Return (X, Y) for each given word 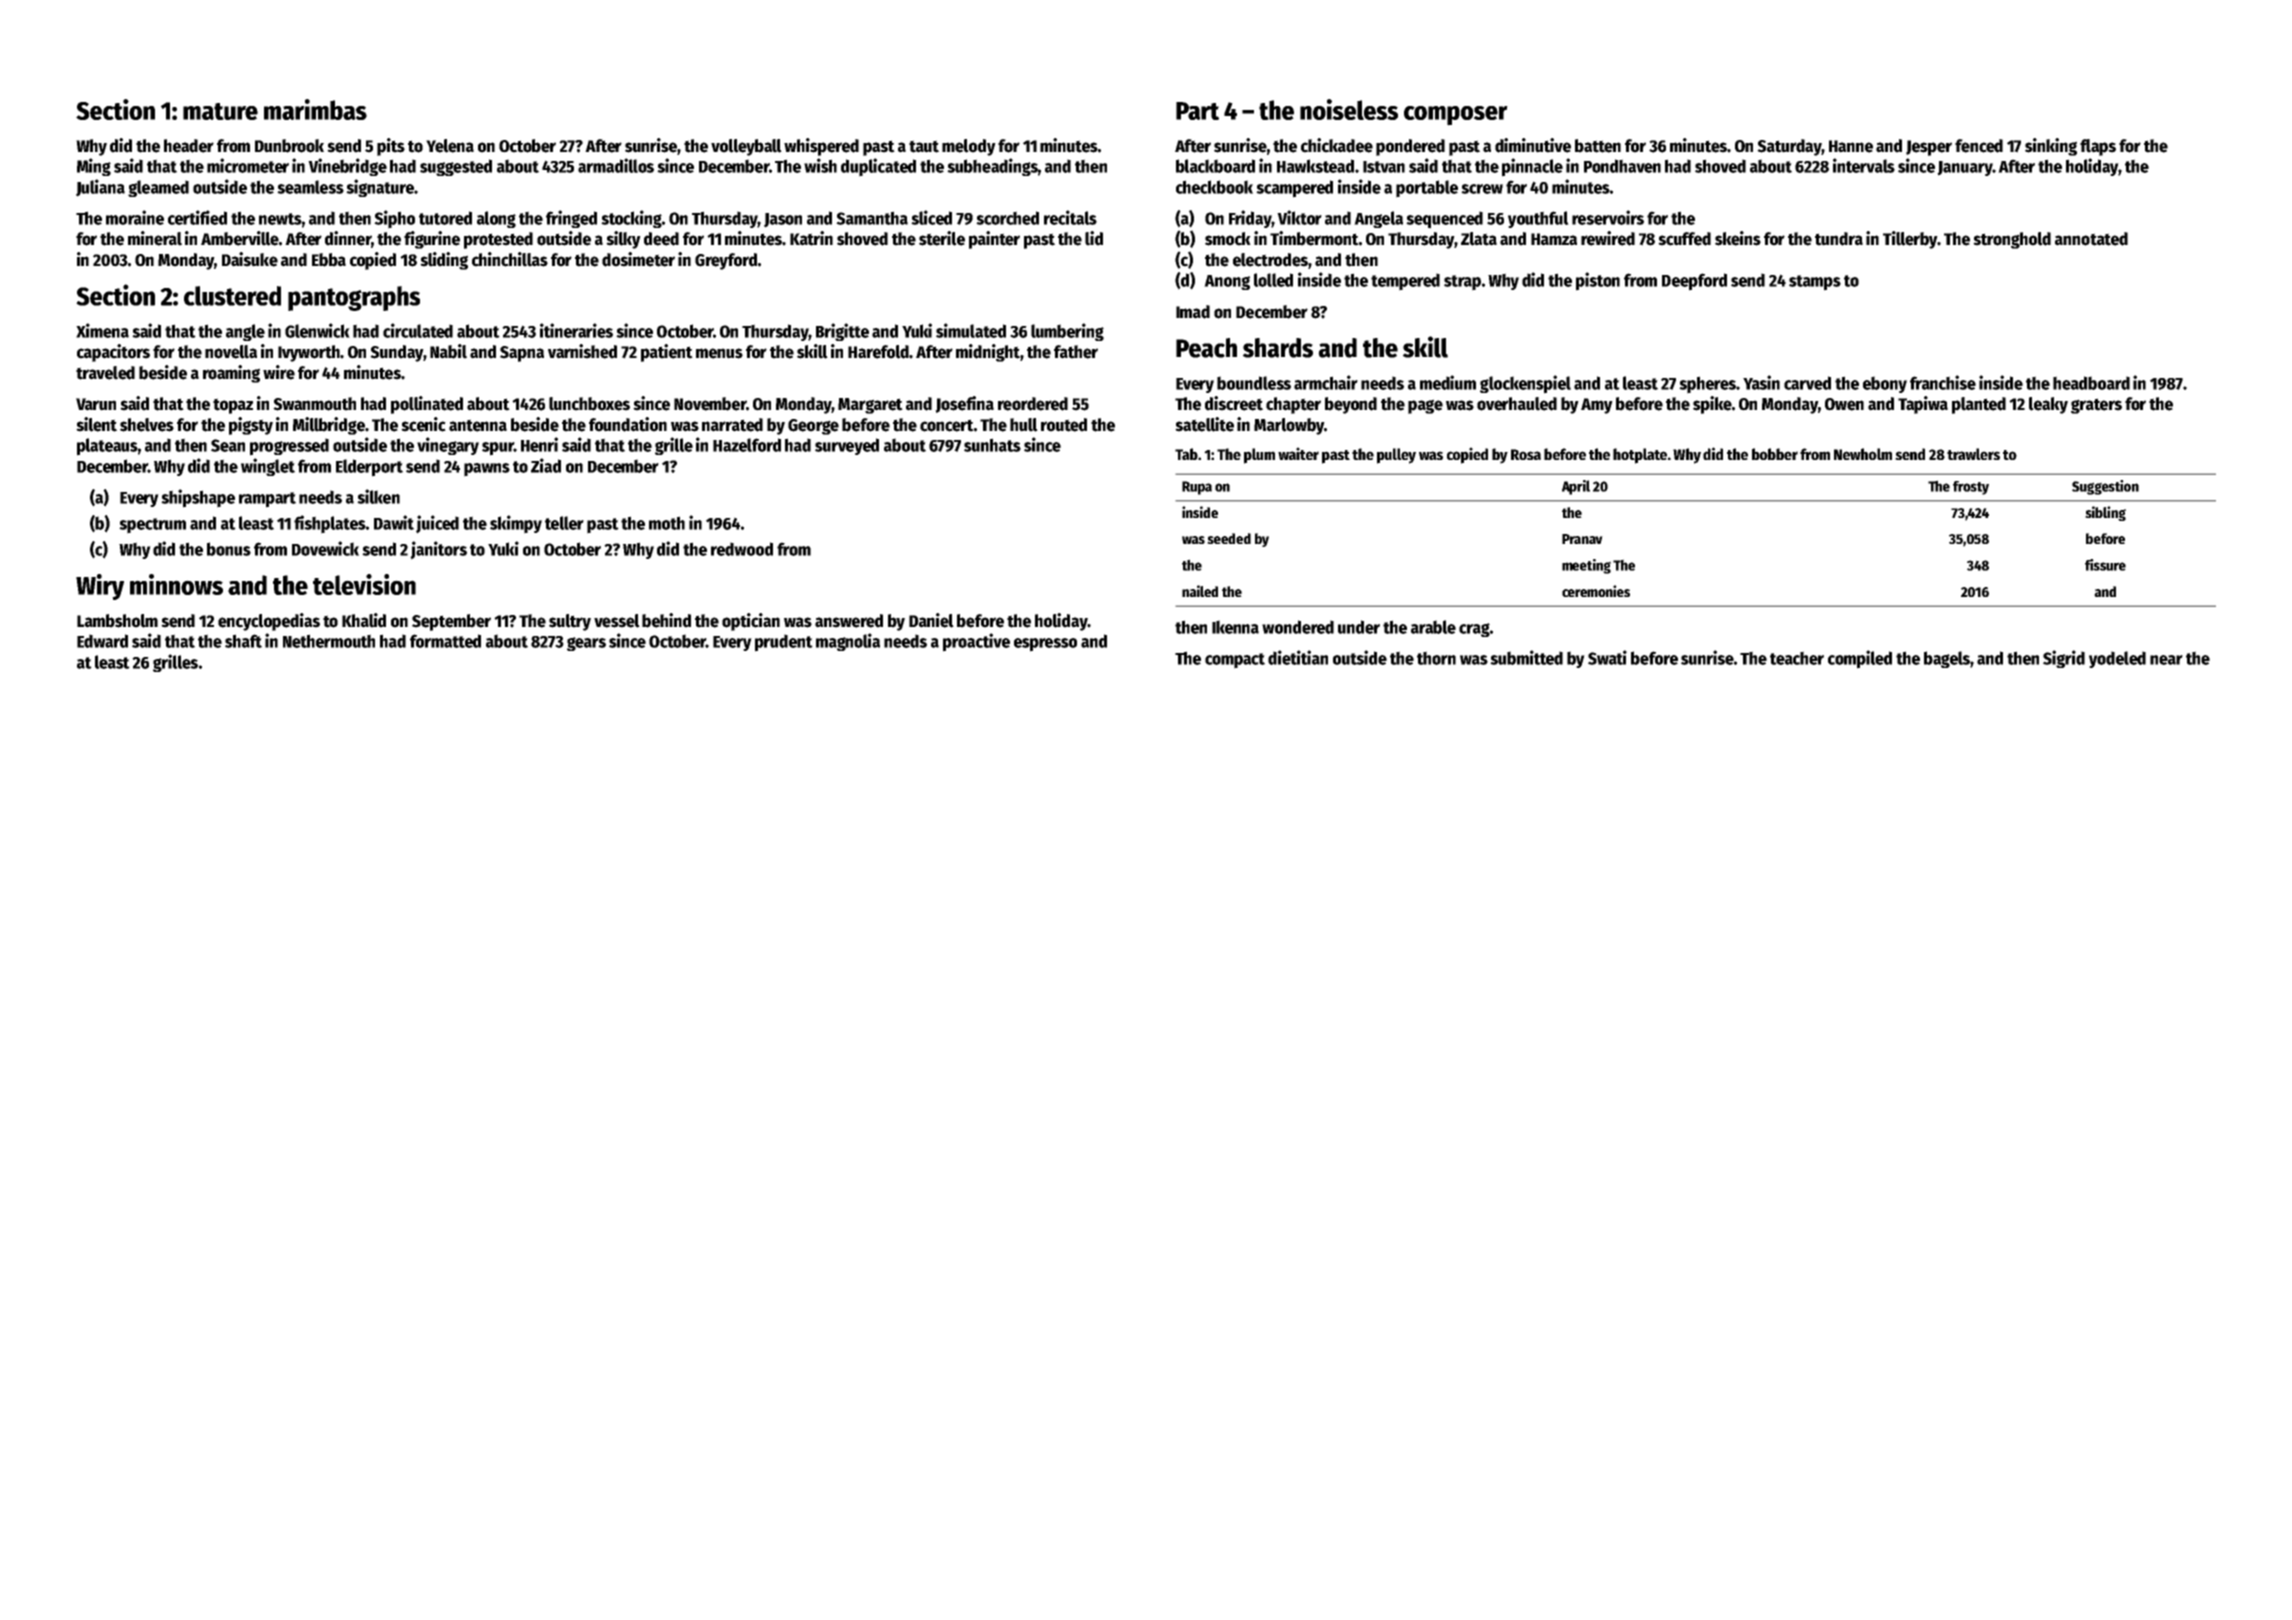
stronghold (2012, 240)
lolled (1273, 280)
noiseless (1349, 109)
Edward (102, 641)
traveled (105, 373)
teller (564, 523)
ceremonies (1596, 591)
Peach (1206, 348)
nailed (1200, 591)
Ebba (329, 260)
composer (1456, 116)
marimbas (315, 109)
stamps (1815, 283)
